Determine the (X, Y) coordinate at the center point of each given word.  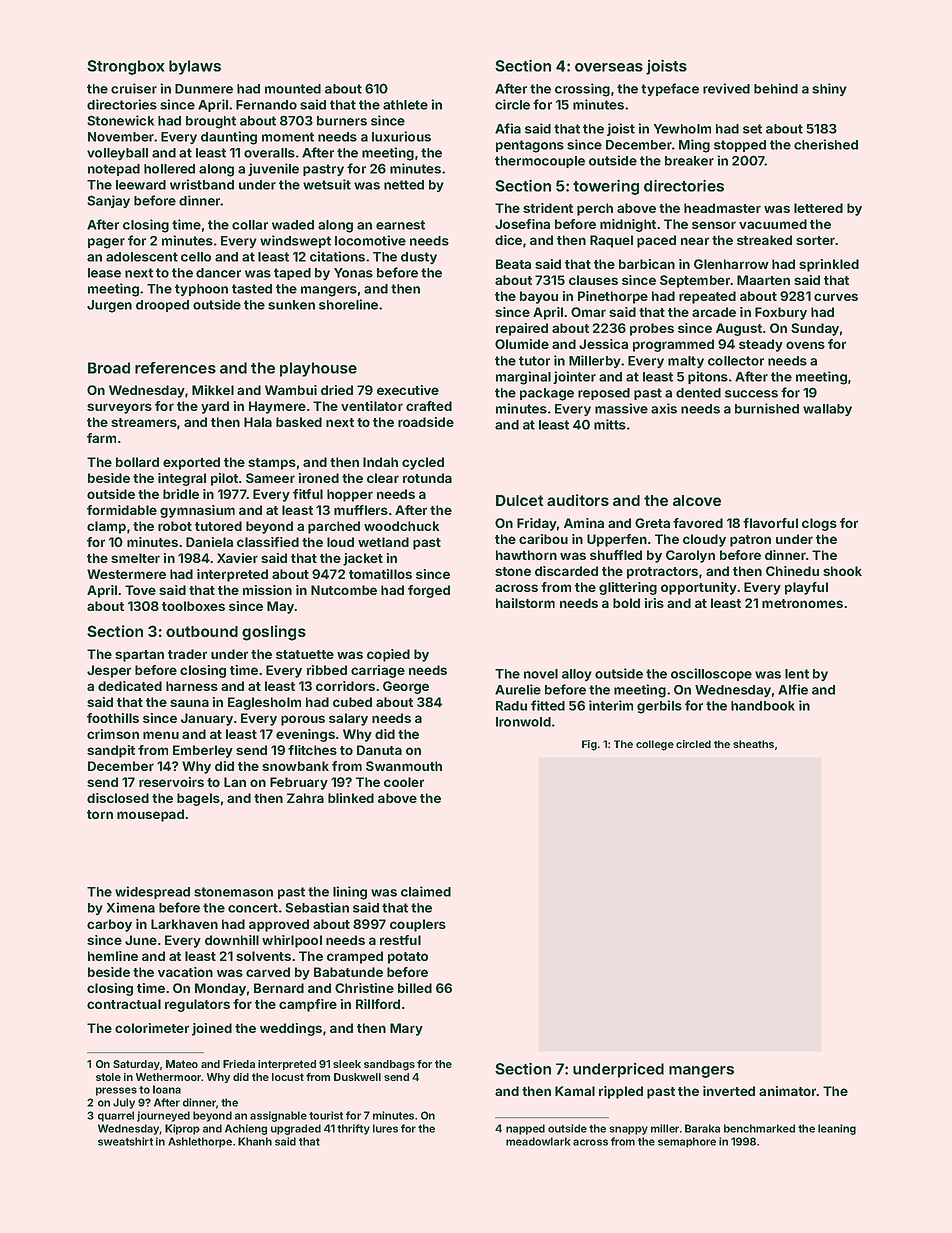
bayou (539, 297)
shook (842, 571)
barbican (647, 264)
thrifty (353, 1129)
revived (726, 88)
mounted (293, 89)
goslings (274, 633)
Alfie (793, 689)
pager (106, 243)
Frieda (239, 1064)
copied (388, 655)
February (299, 783)
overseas (609, 67)
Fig (589, 745)
